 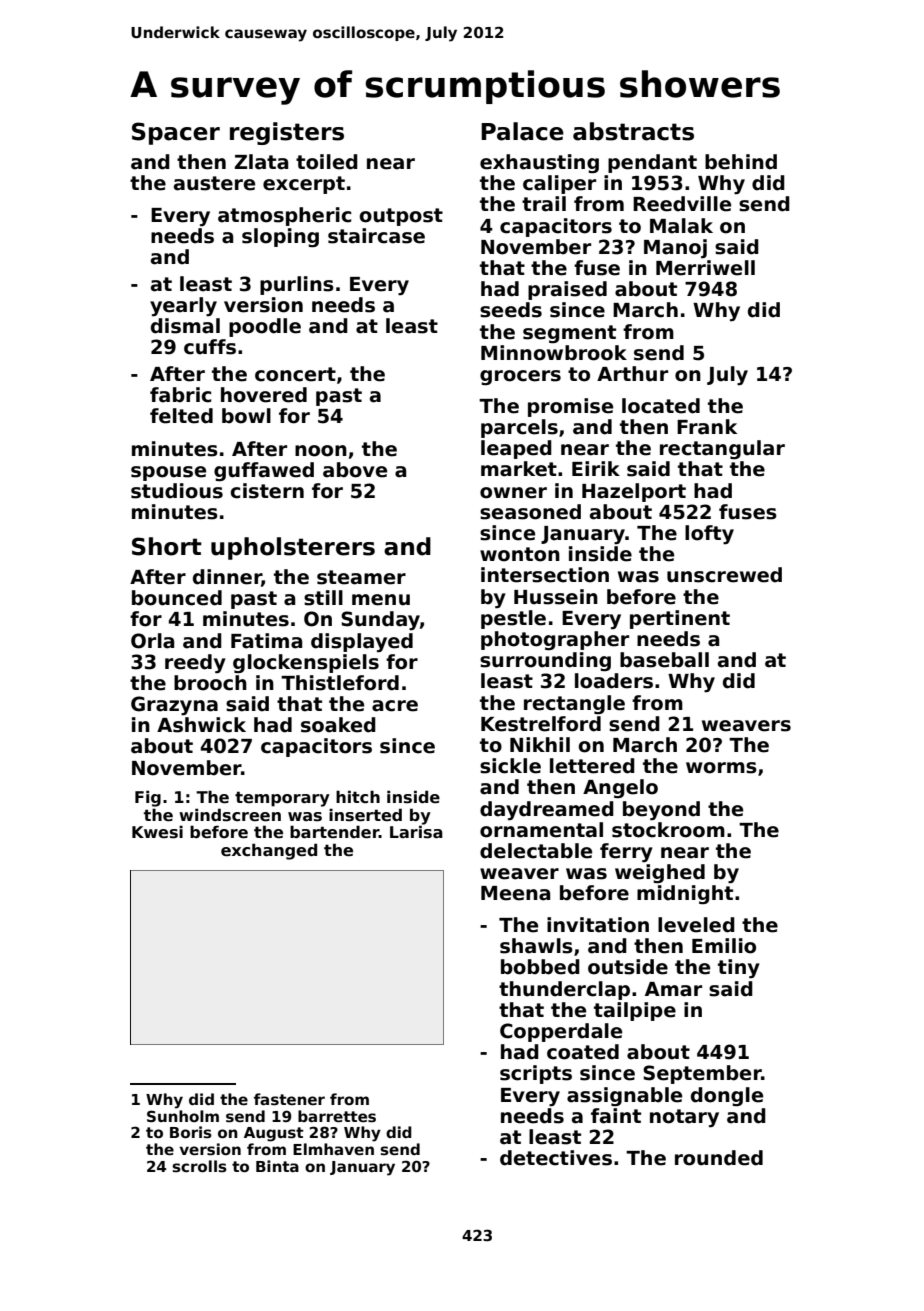 What do you see at coordinates (620, 788) in the image?
I see `Angelo` at bounding box center [620, 788].
